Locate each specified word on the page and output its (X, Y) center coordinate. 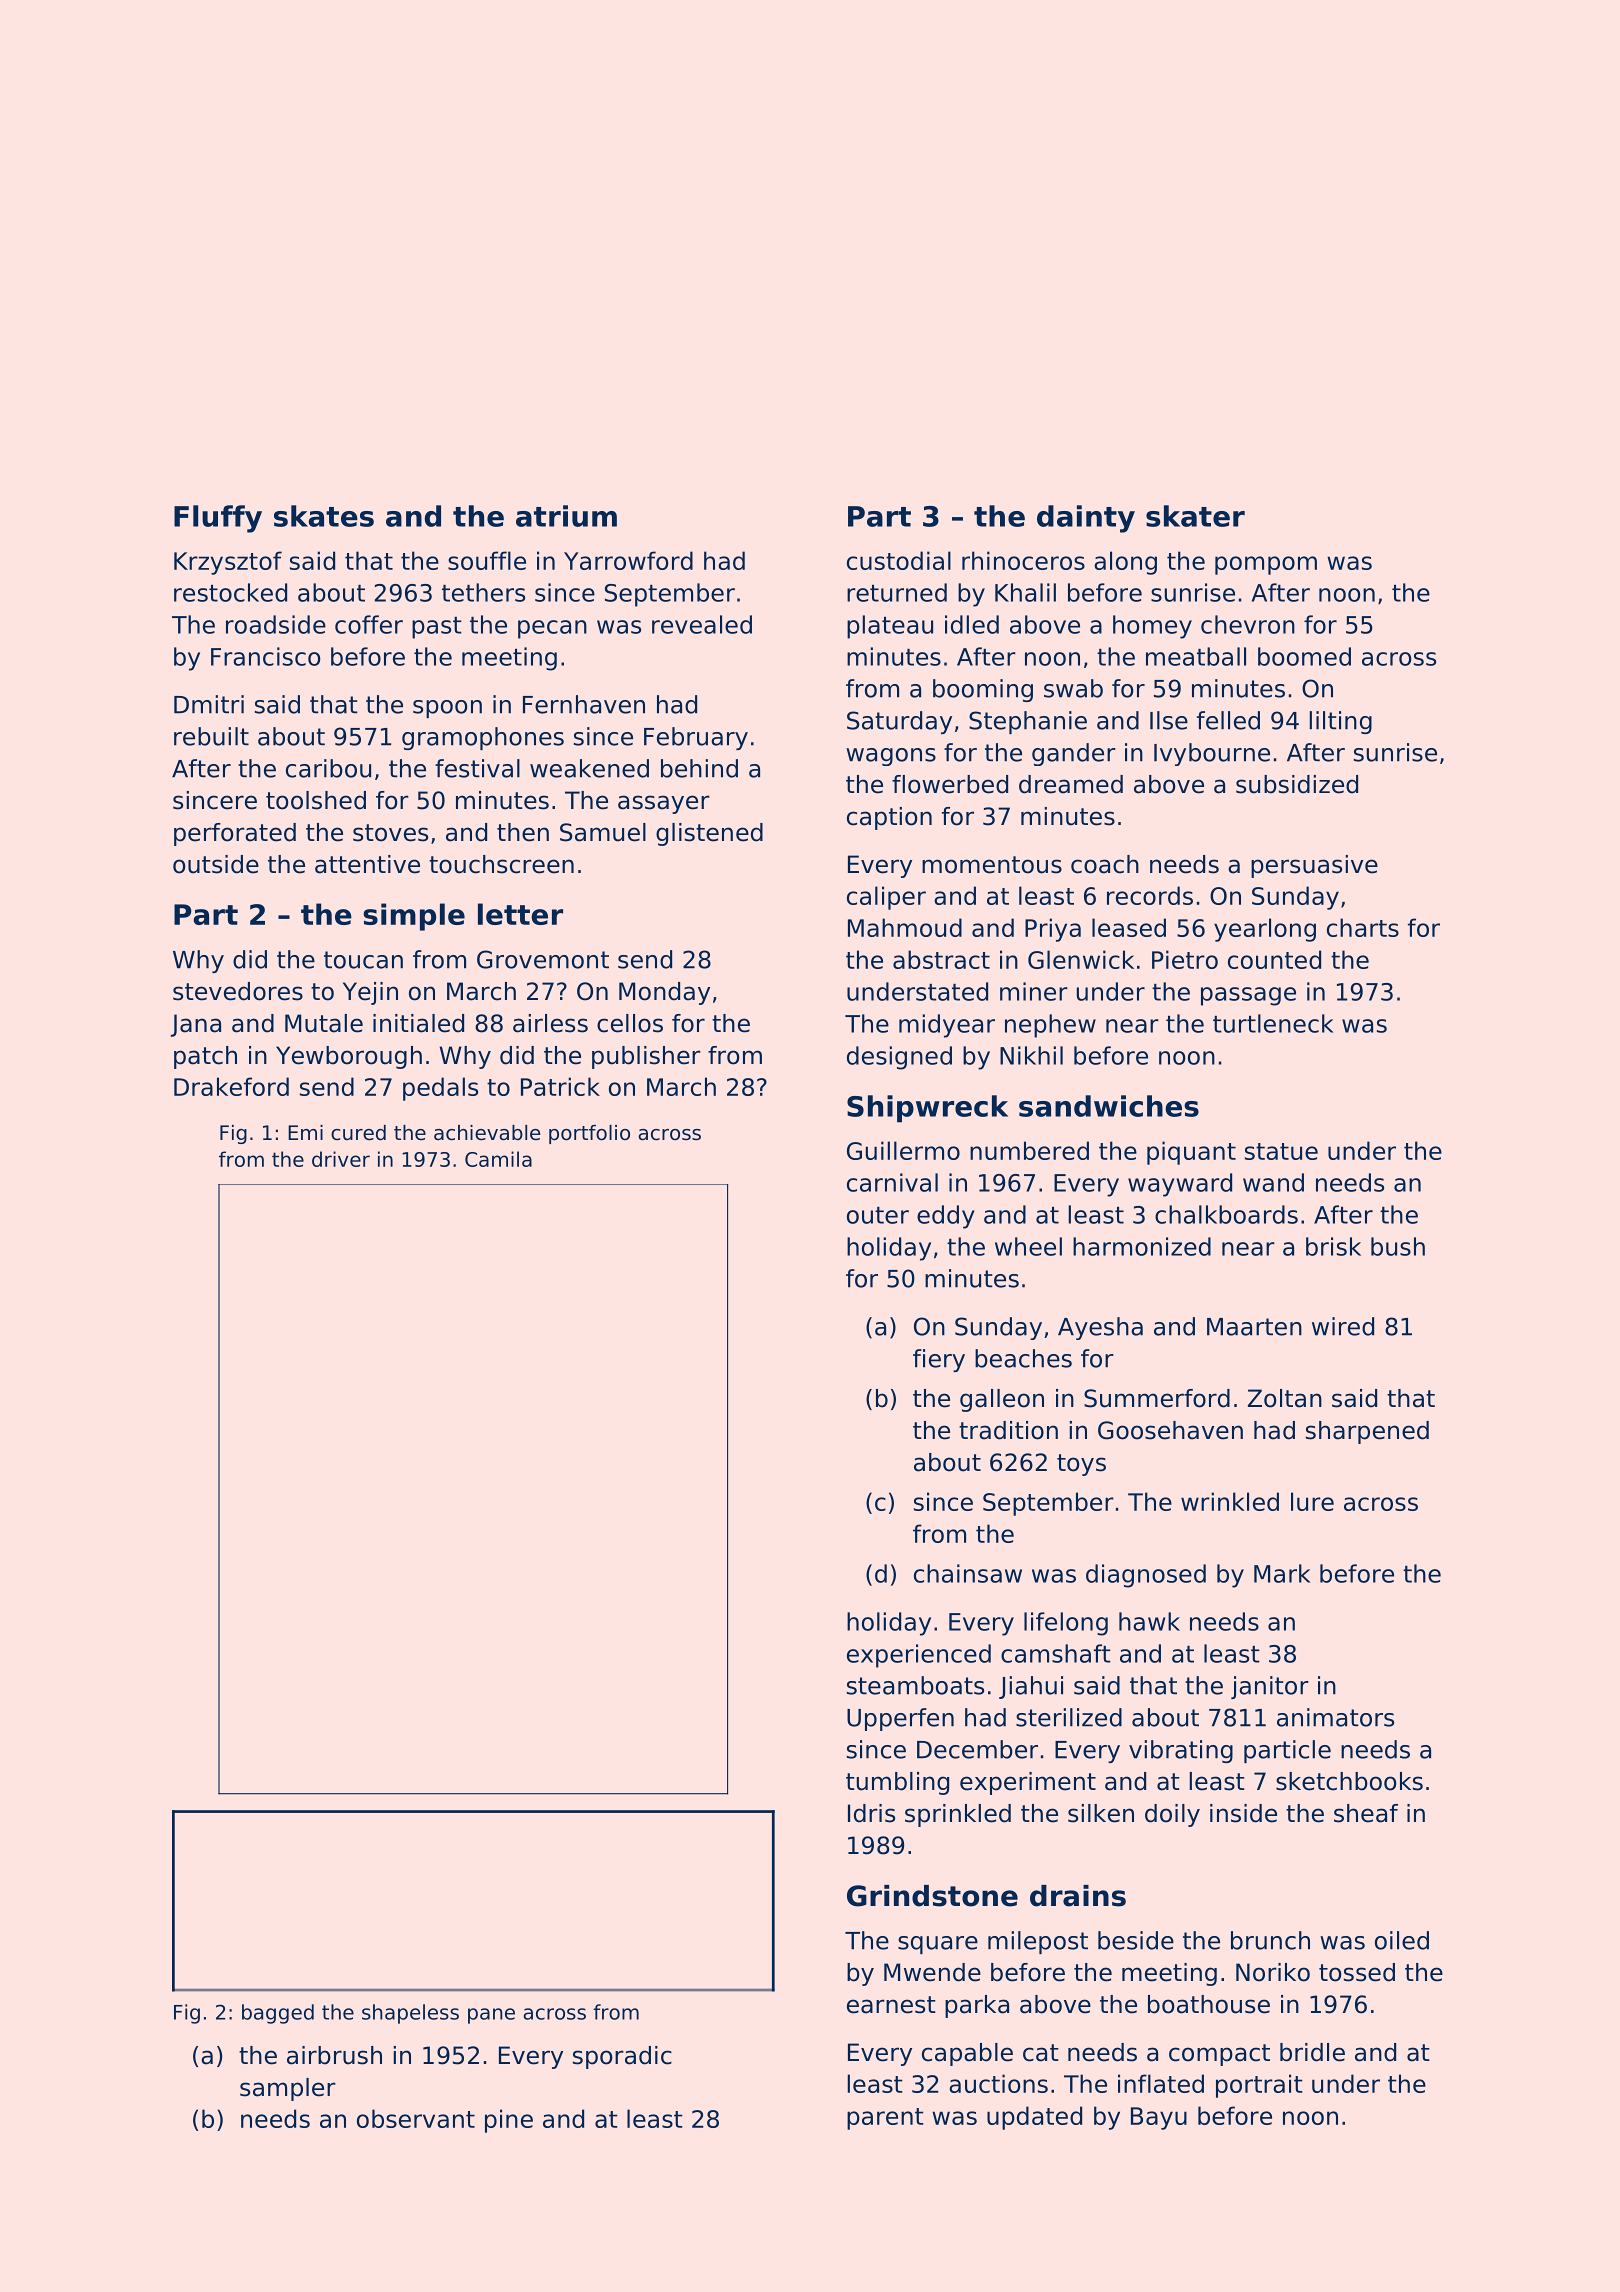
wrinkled (1230, 1501)
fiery (939, 1360)
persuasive (1314, 866)
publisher (646, 1057)
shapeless (410, 2014)
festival (477, 768)
